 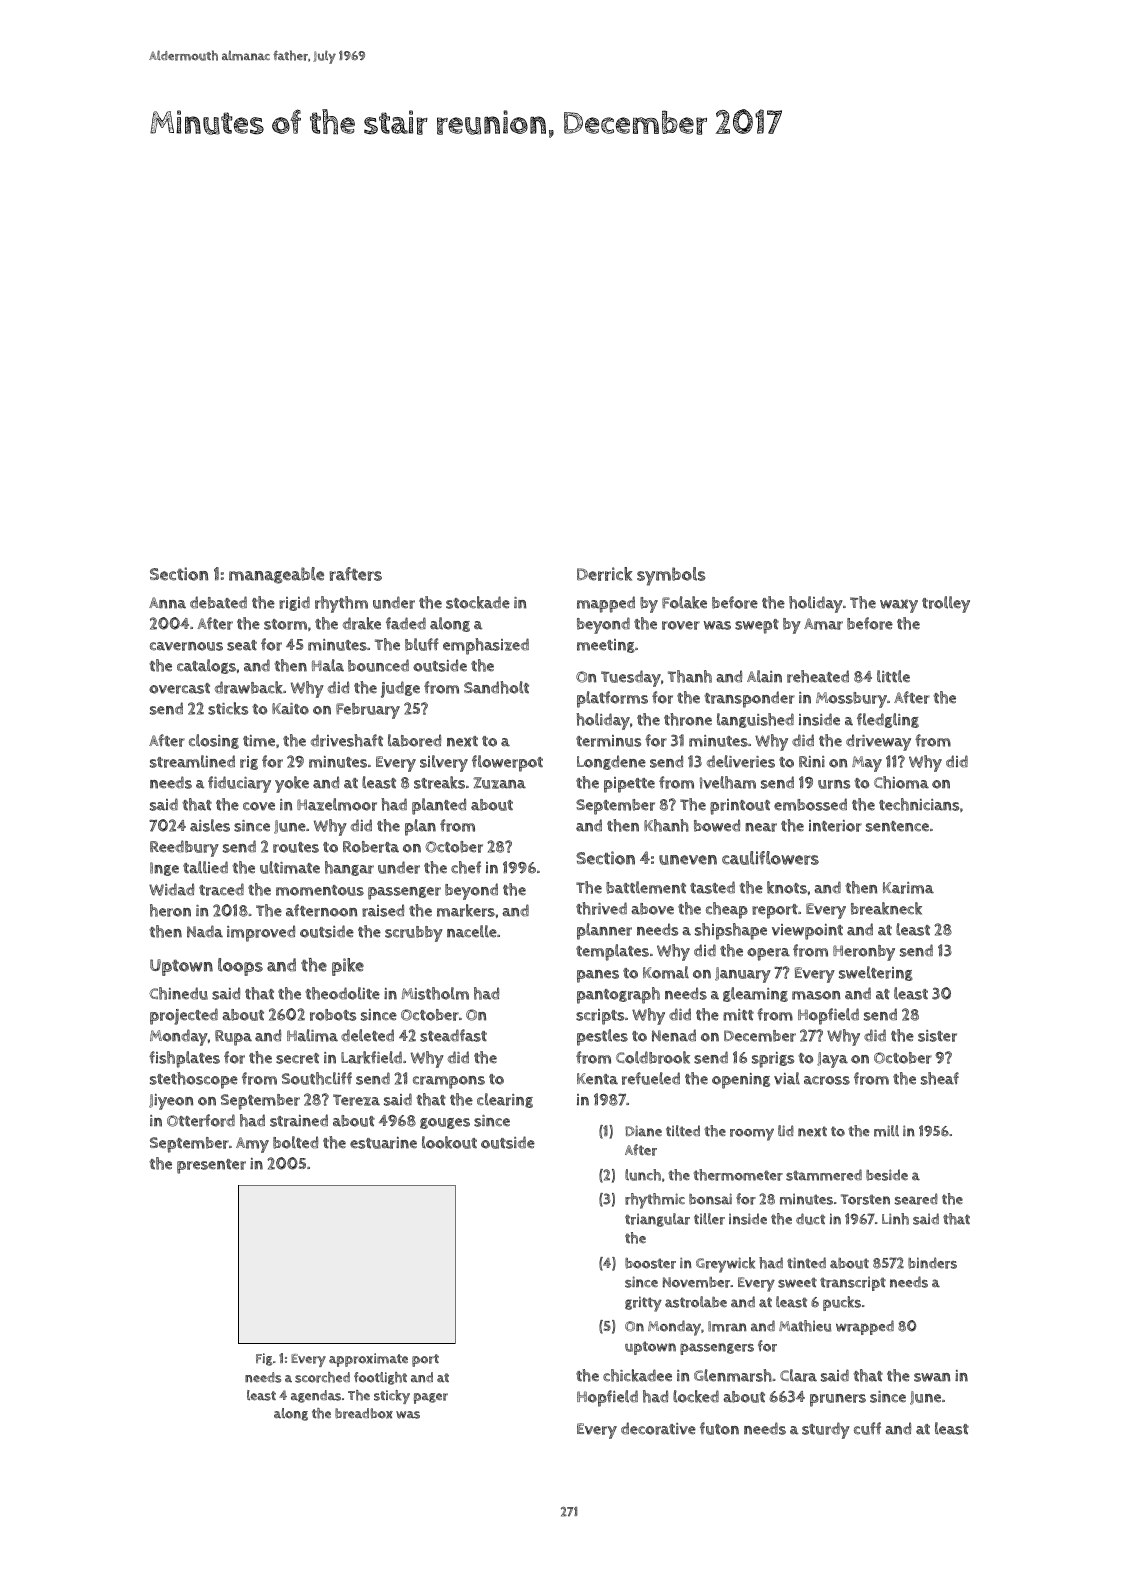 I want to click on stockade, so click(x=478, y=602).
